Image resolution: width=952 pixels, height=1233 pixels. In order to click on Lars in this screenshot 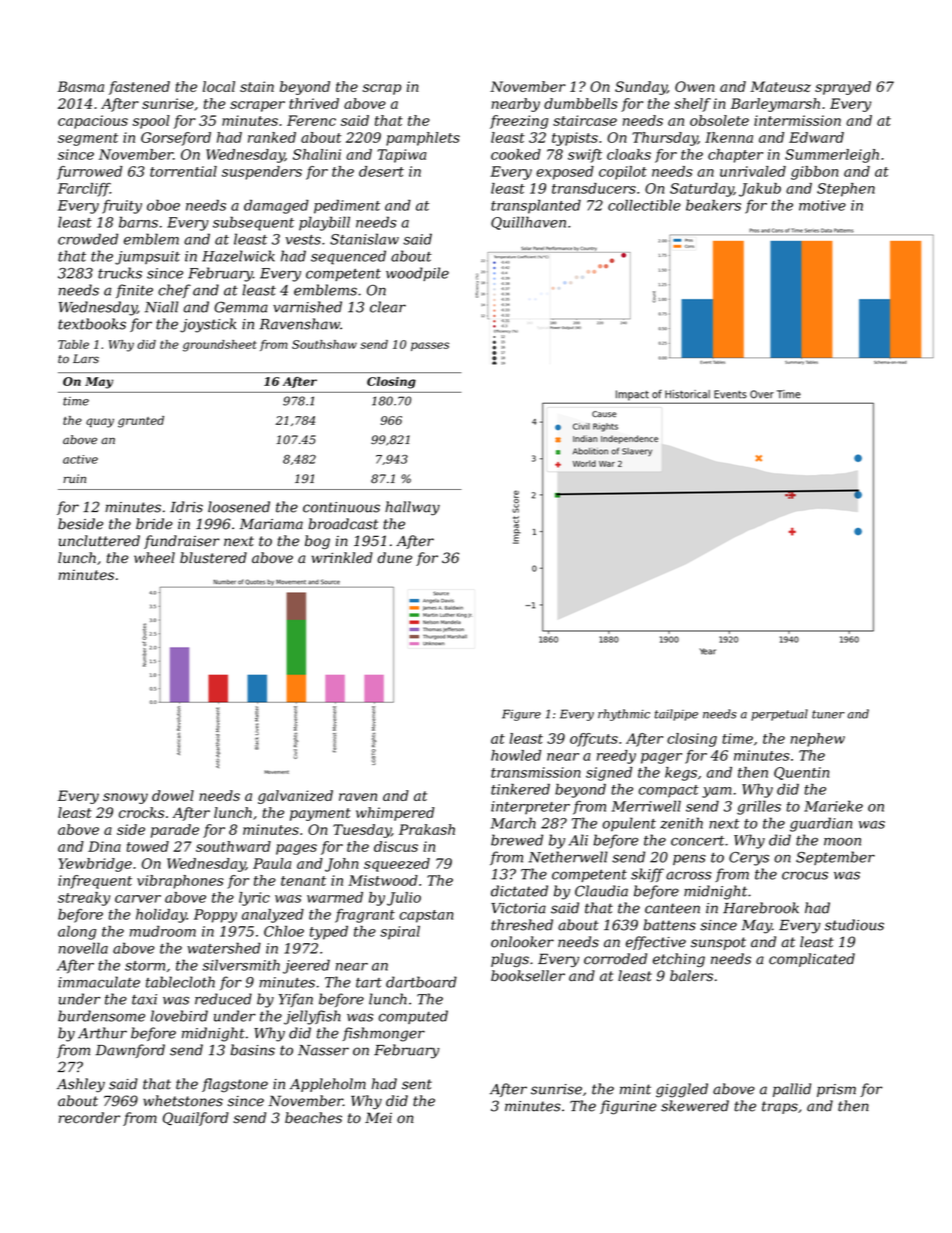, I will do `click(86, 359)`.
